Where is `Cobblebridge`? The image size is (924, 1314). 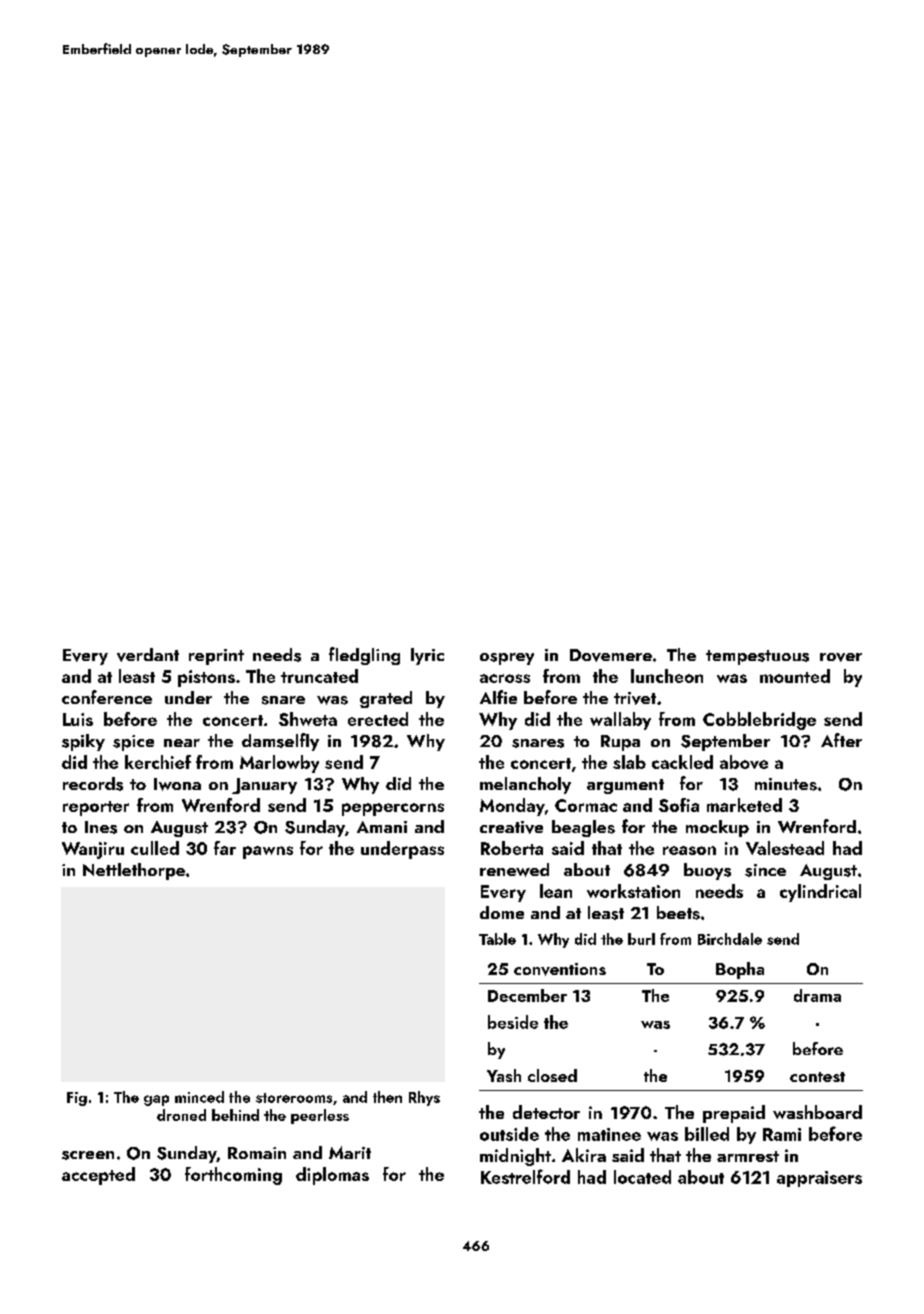 Cobblebridge is located at coordinates (759, 721).
